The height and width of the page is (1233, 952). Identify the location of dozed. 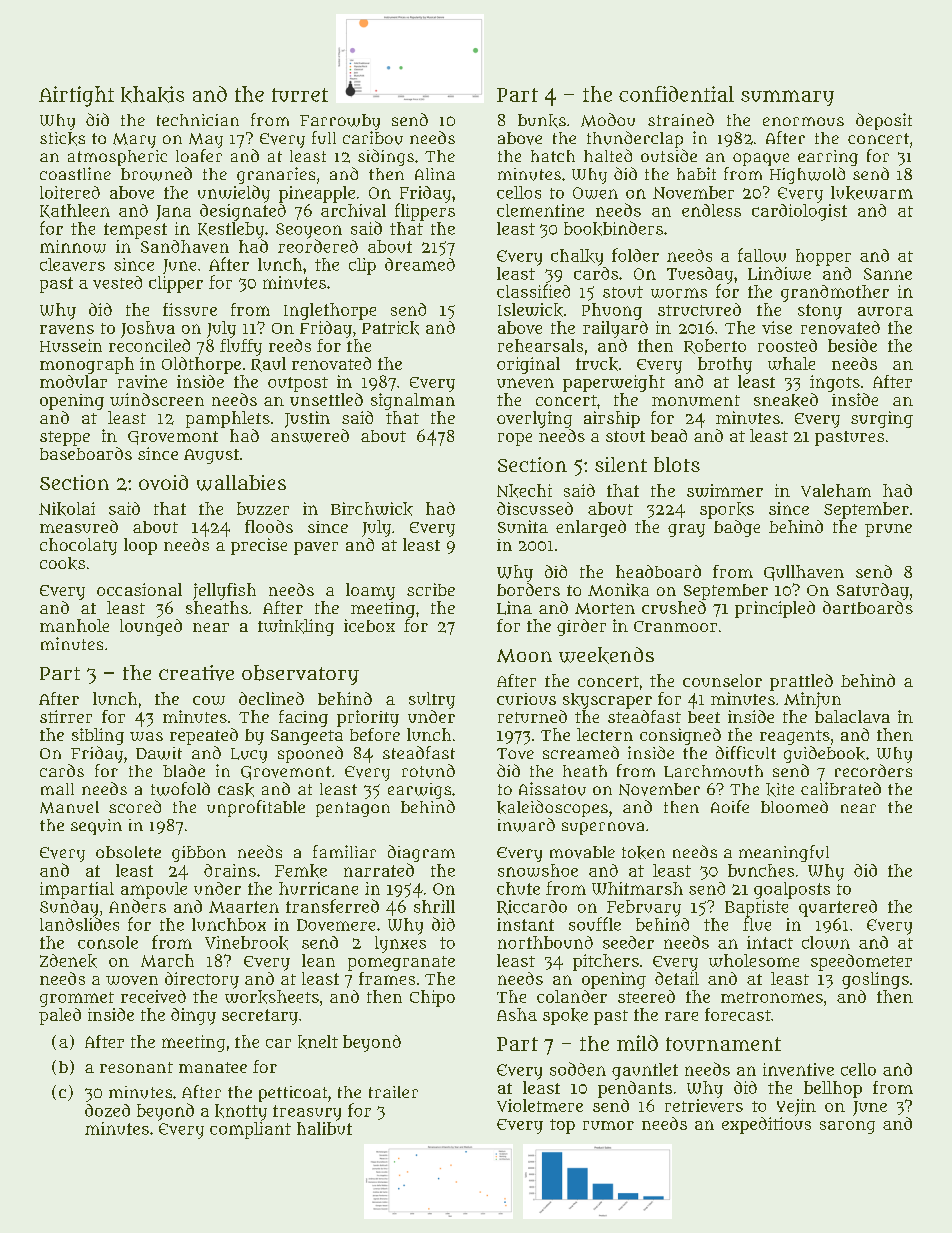
(107, 1110).
